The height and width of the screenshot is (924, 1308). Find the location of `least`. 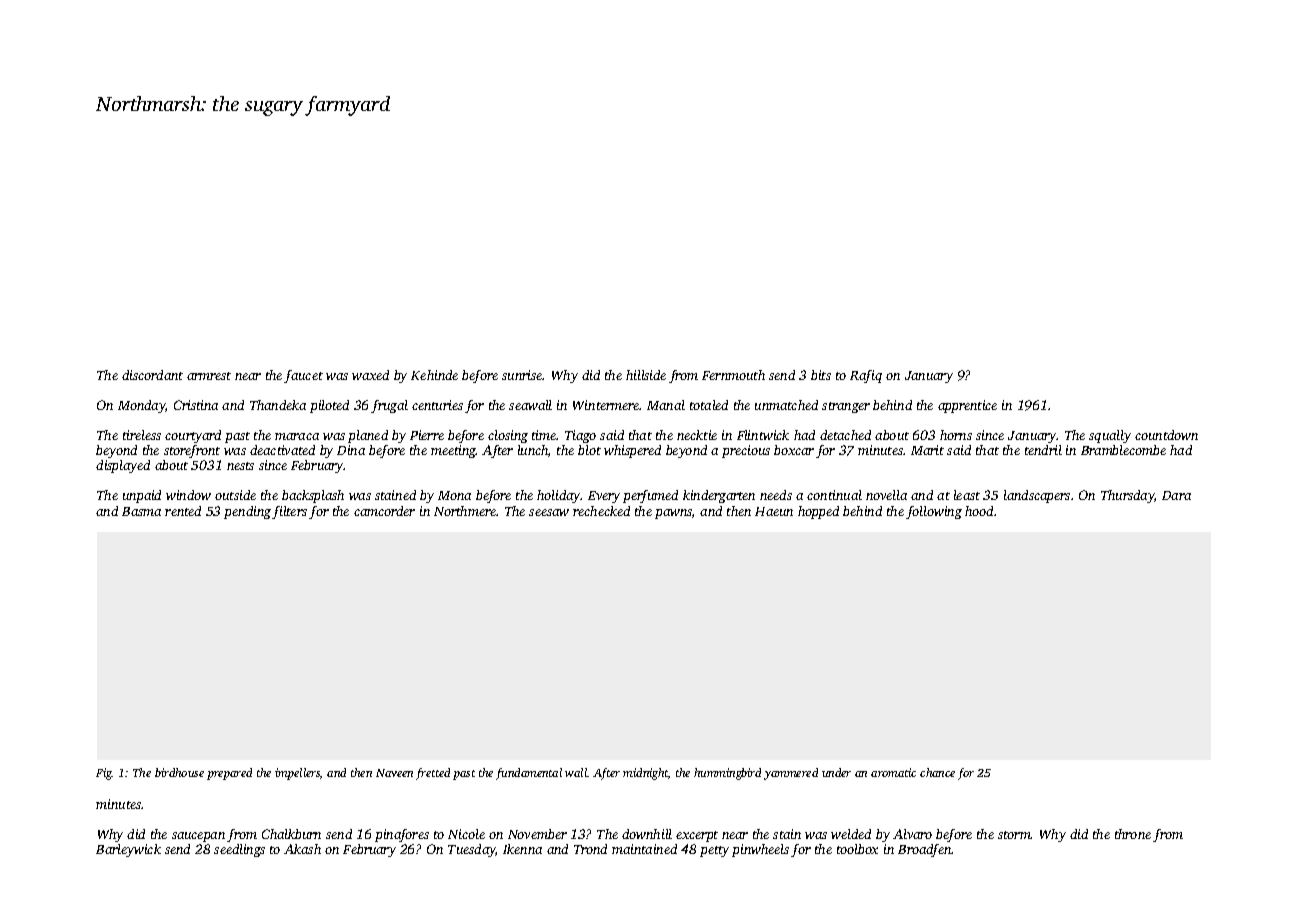

least is located at coordinates (967, 495).
